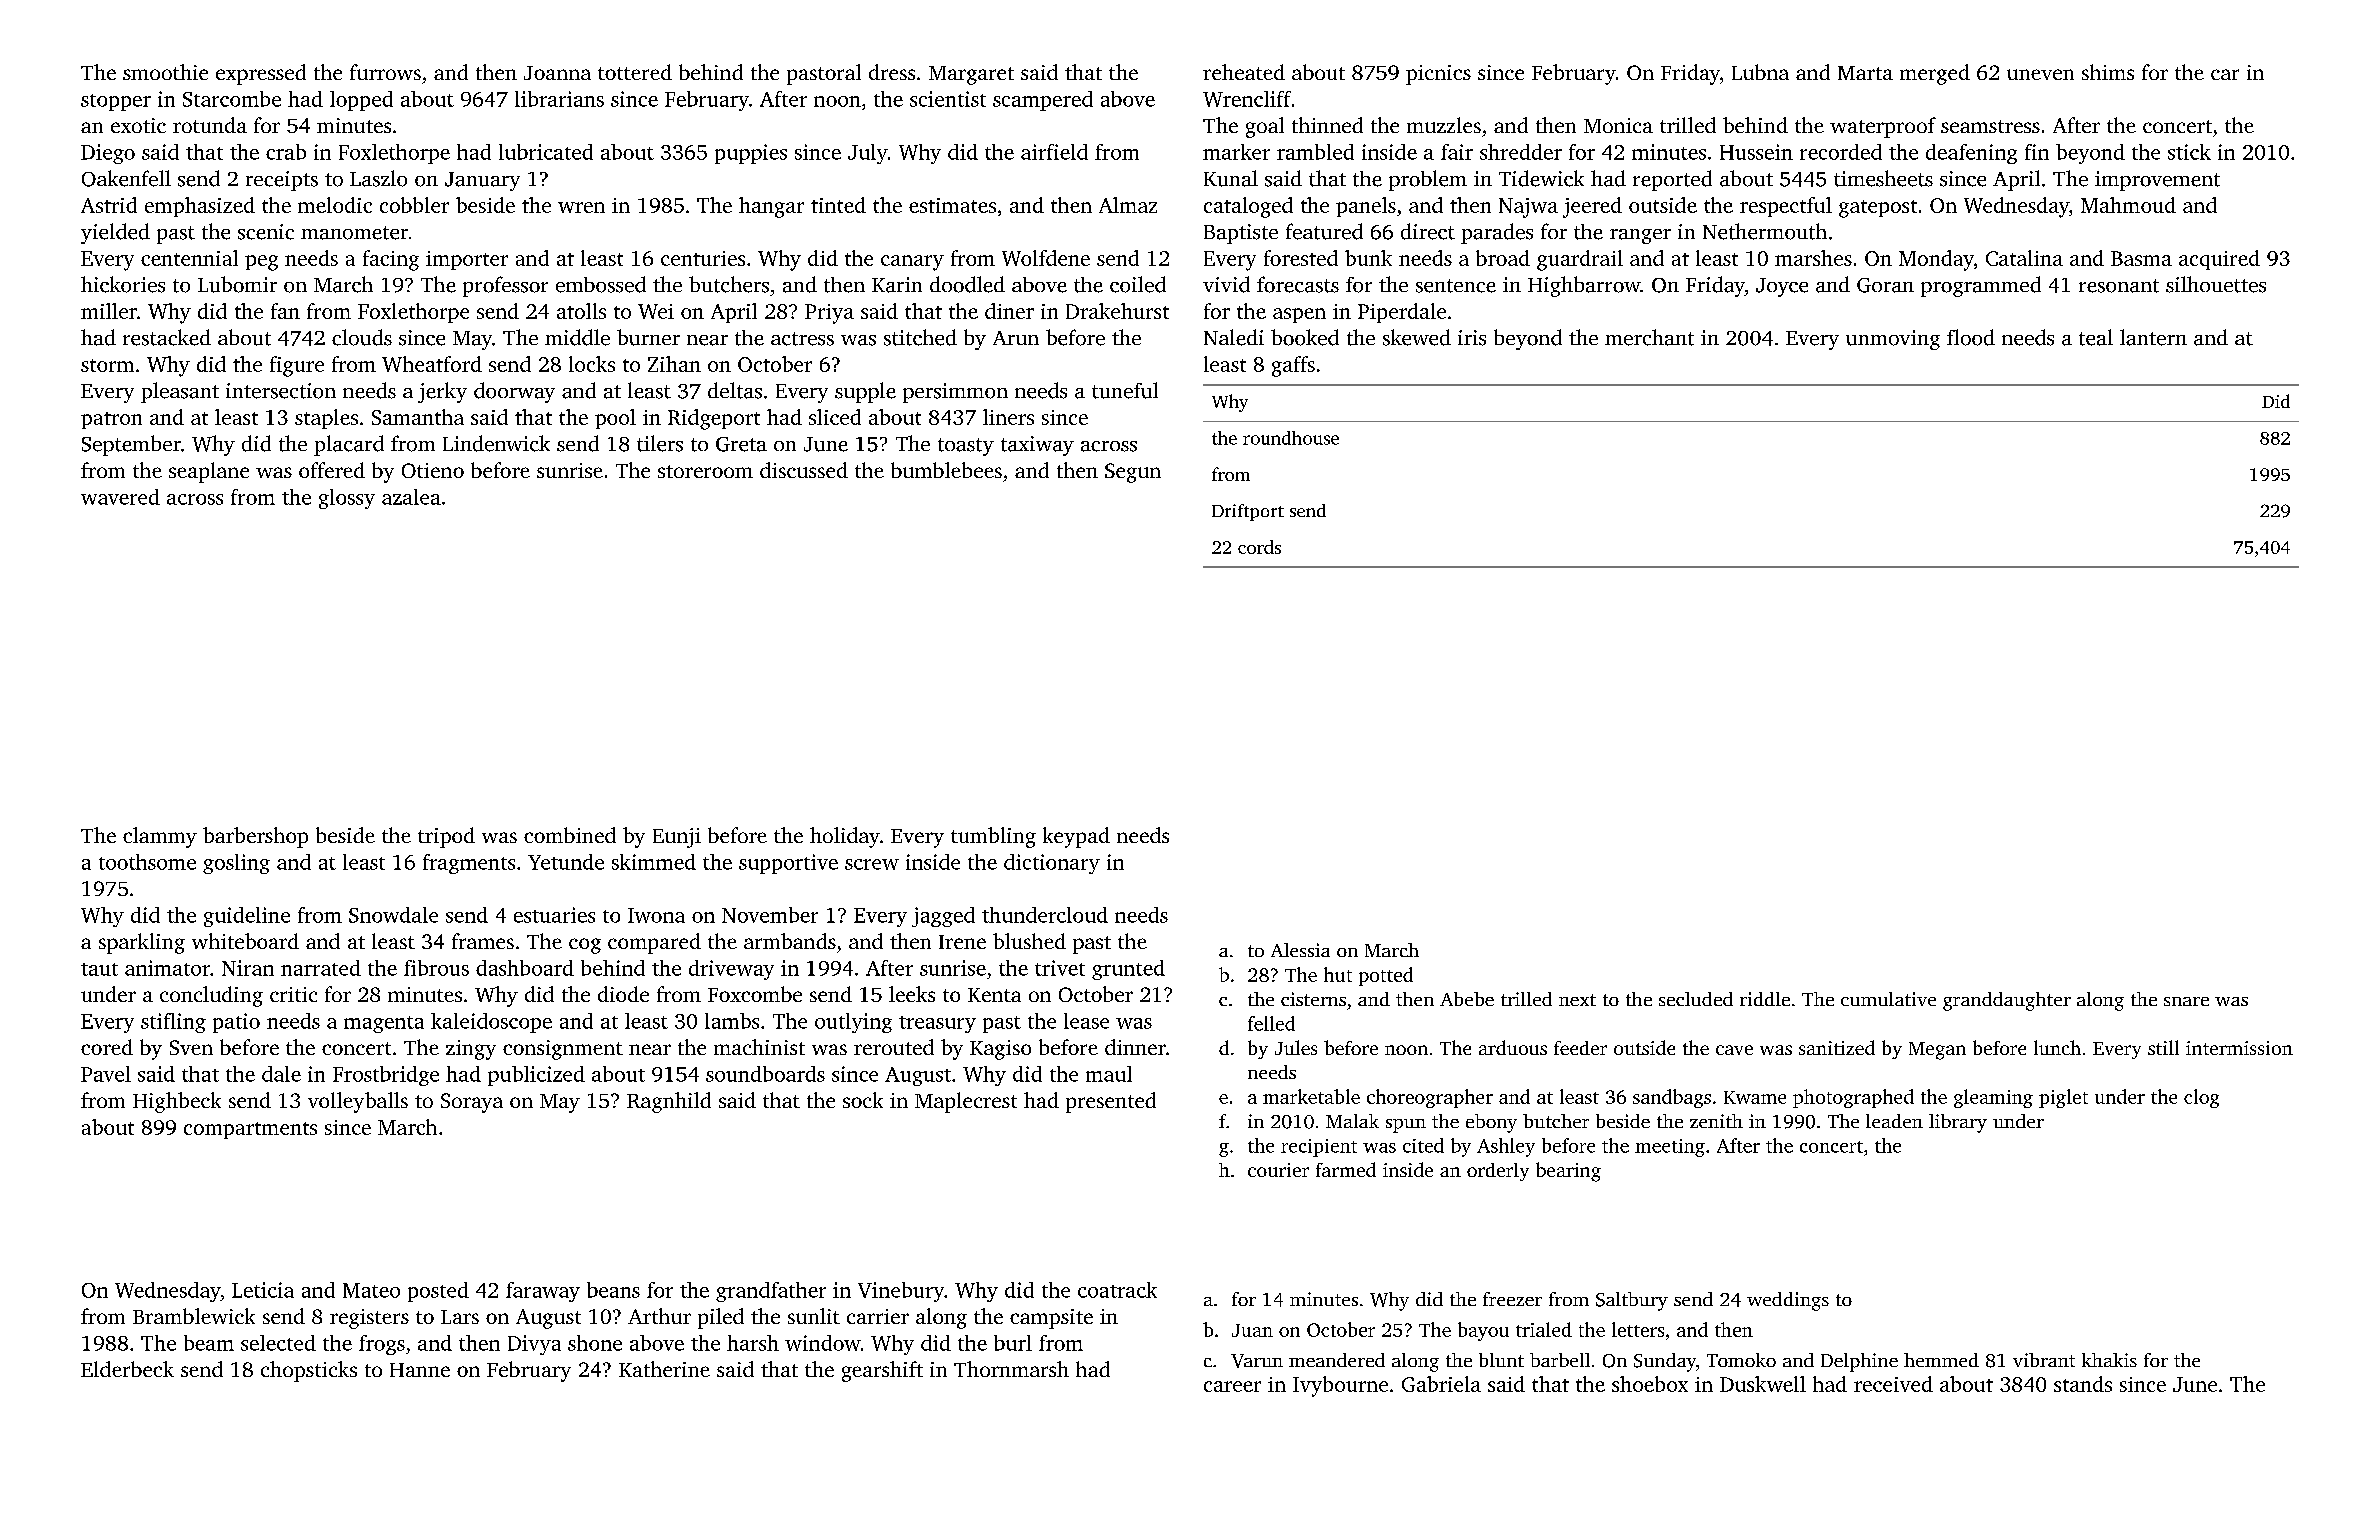  What do you see at coordinates (1300, 950) in the screenshot?
I see `Alessia` at bounding box center [1300, 950].
